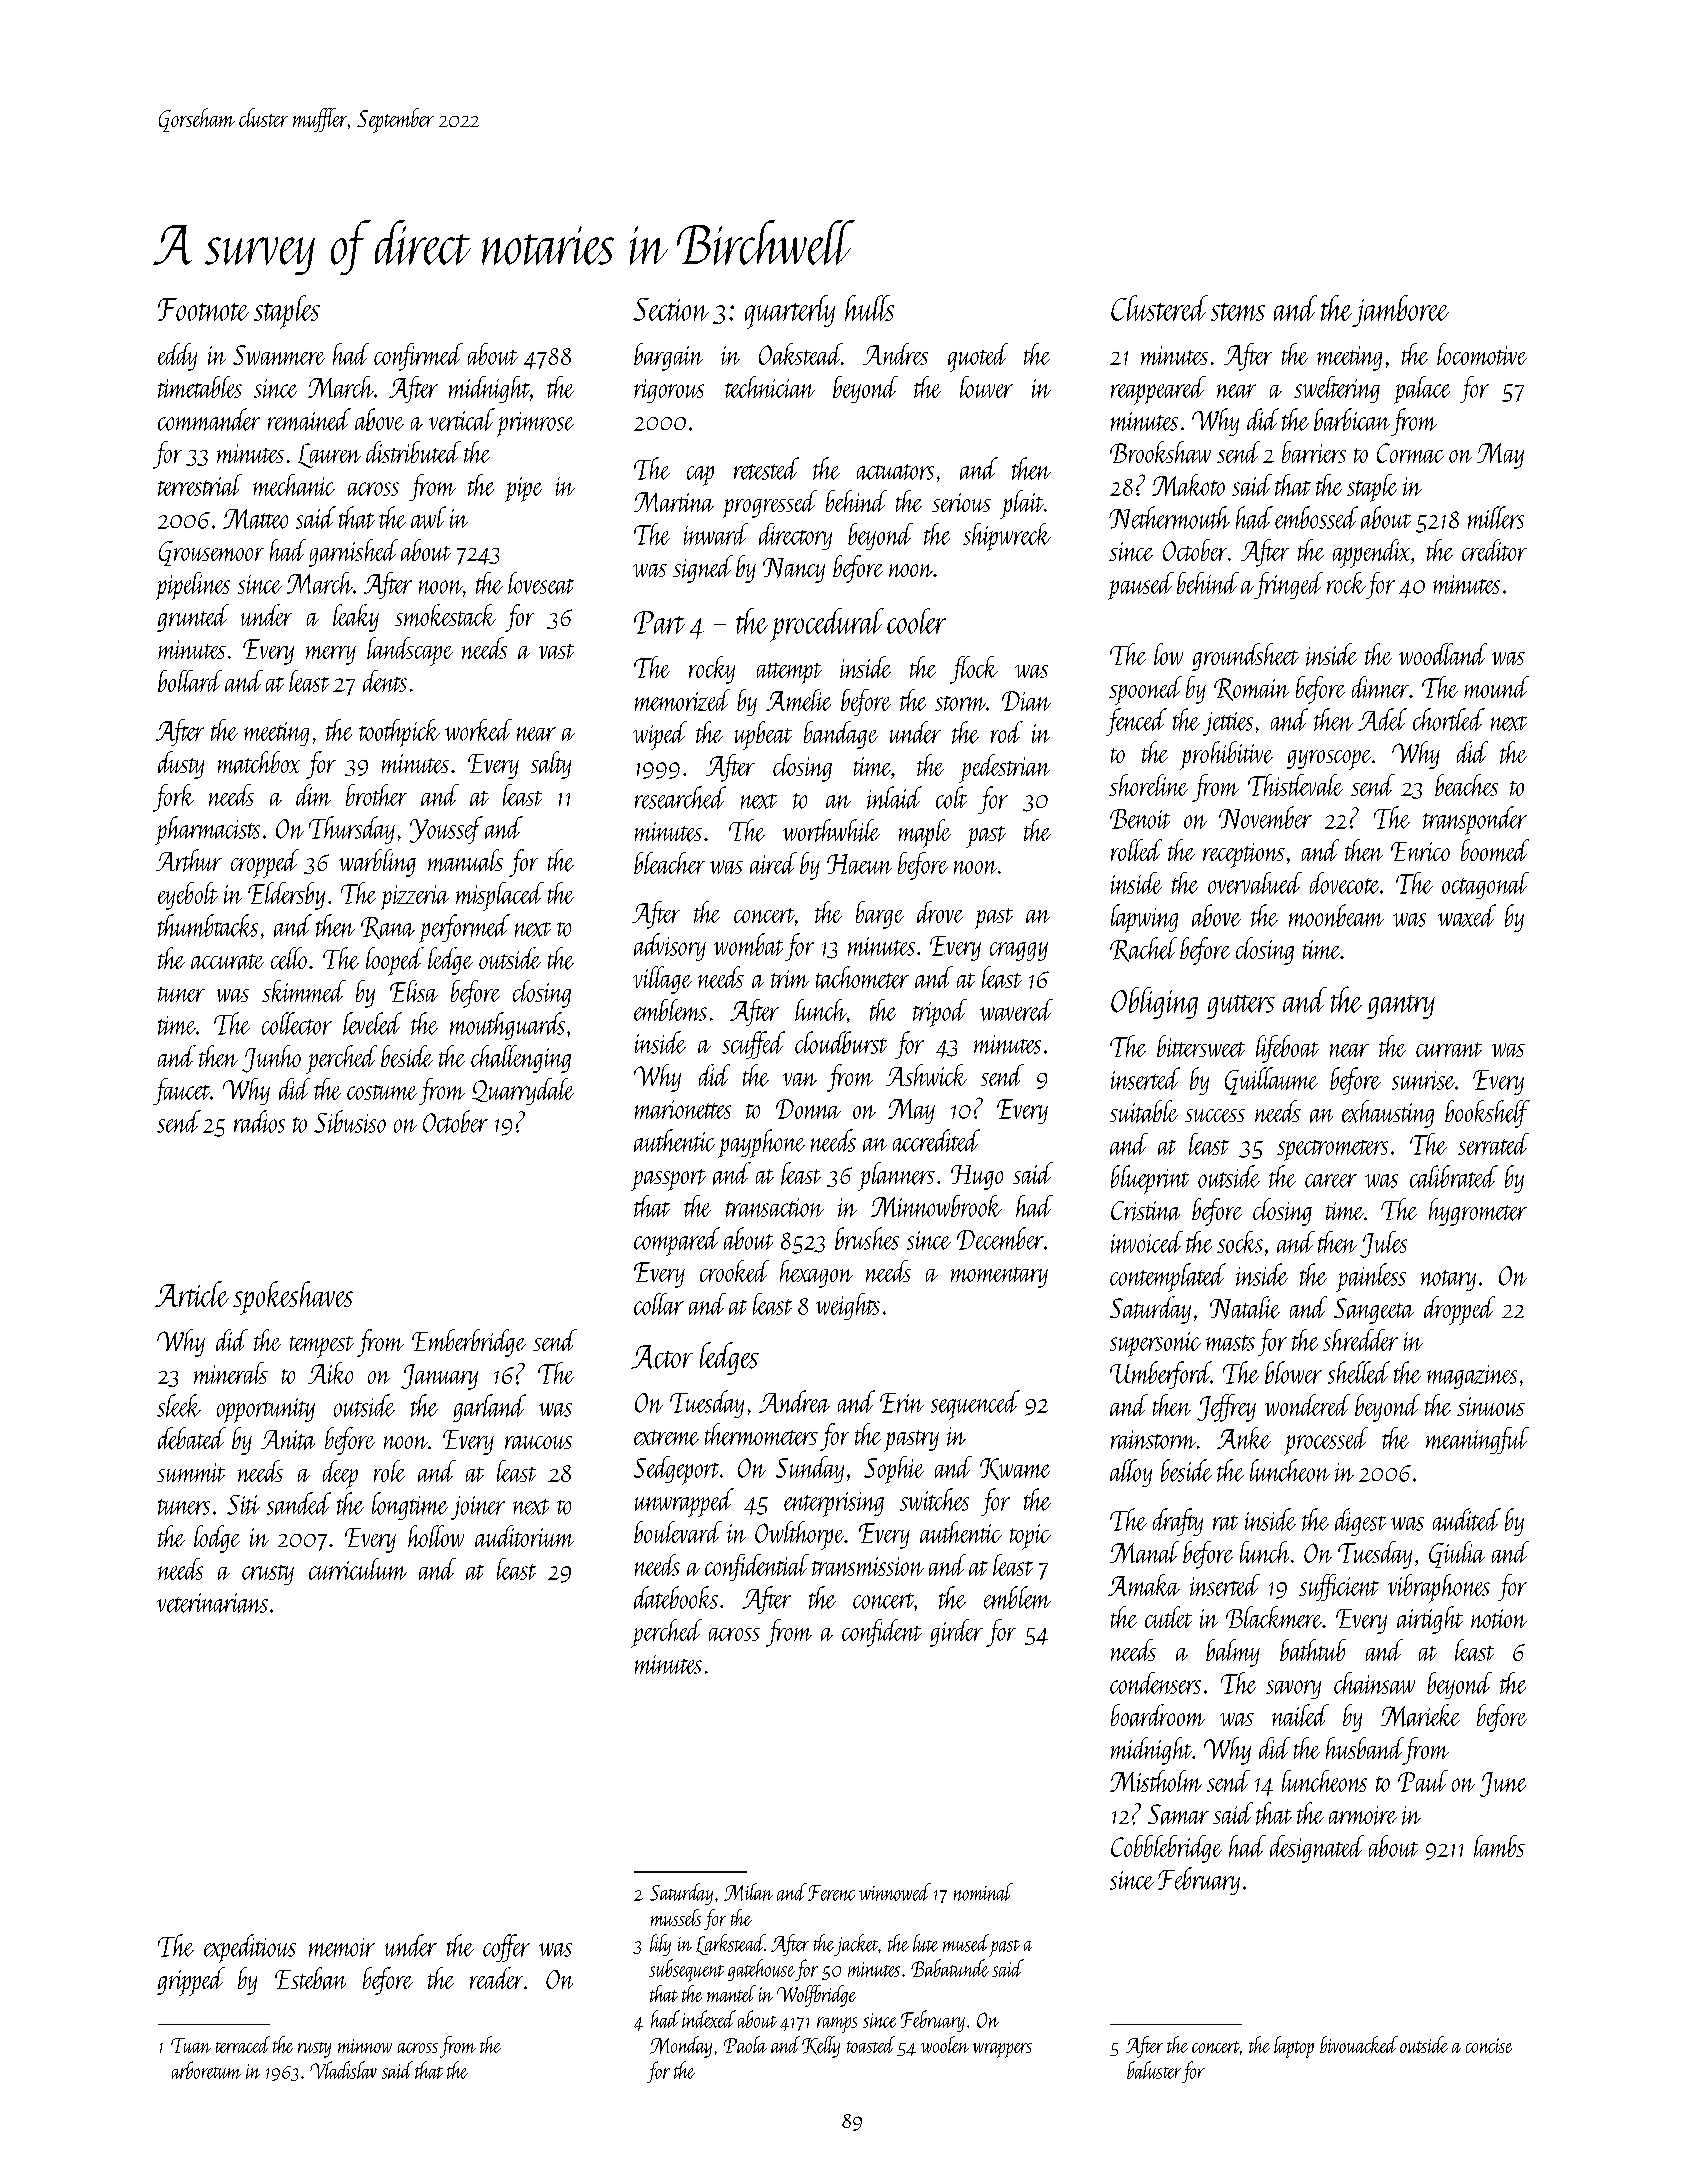  Describe the element at coordinates (763, 735) in the page. I see `upbeat` at that location.
